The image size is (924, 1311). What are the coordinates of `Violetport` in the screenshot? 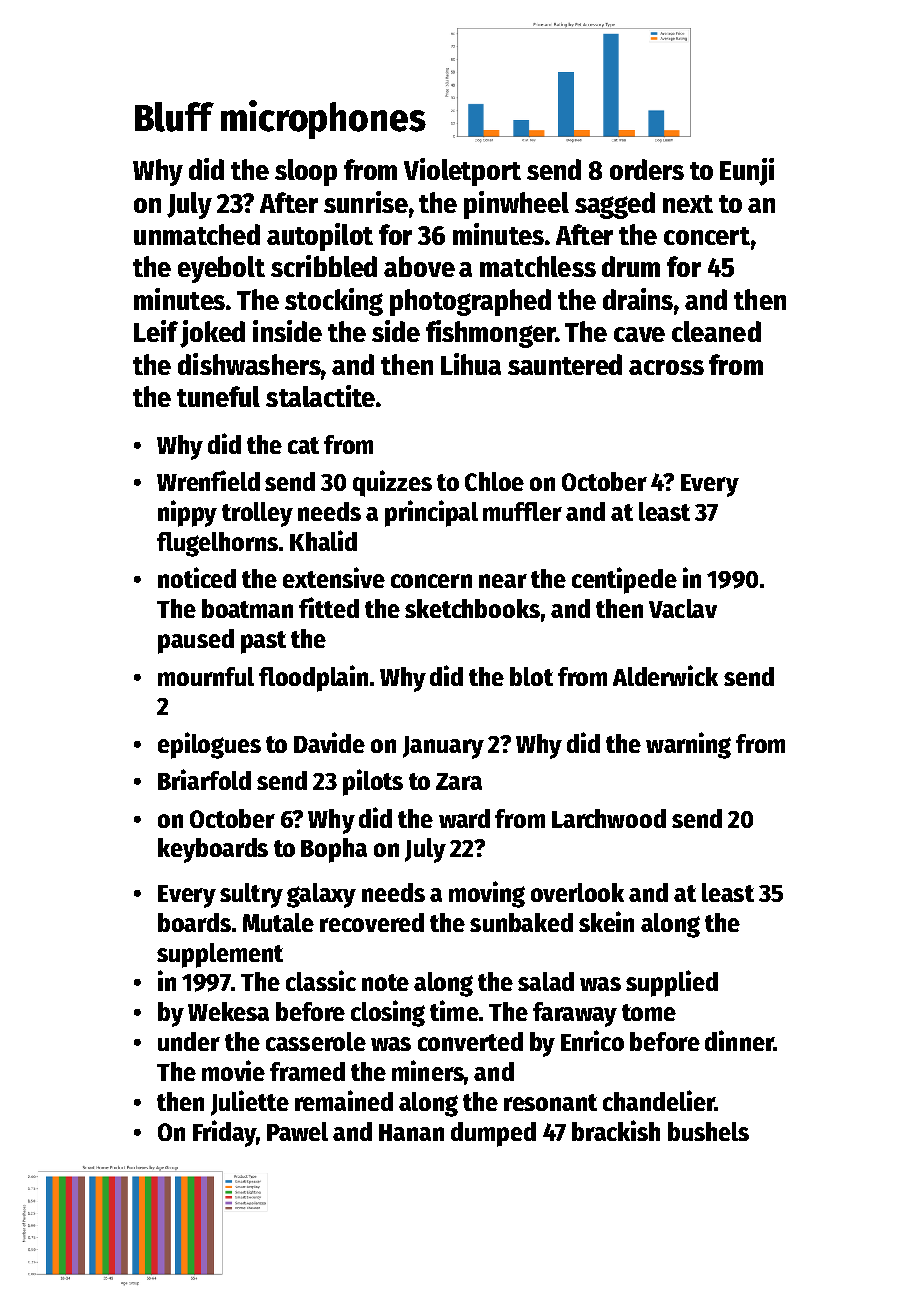 It's located at (462, 172).
